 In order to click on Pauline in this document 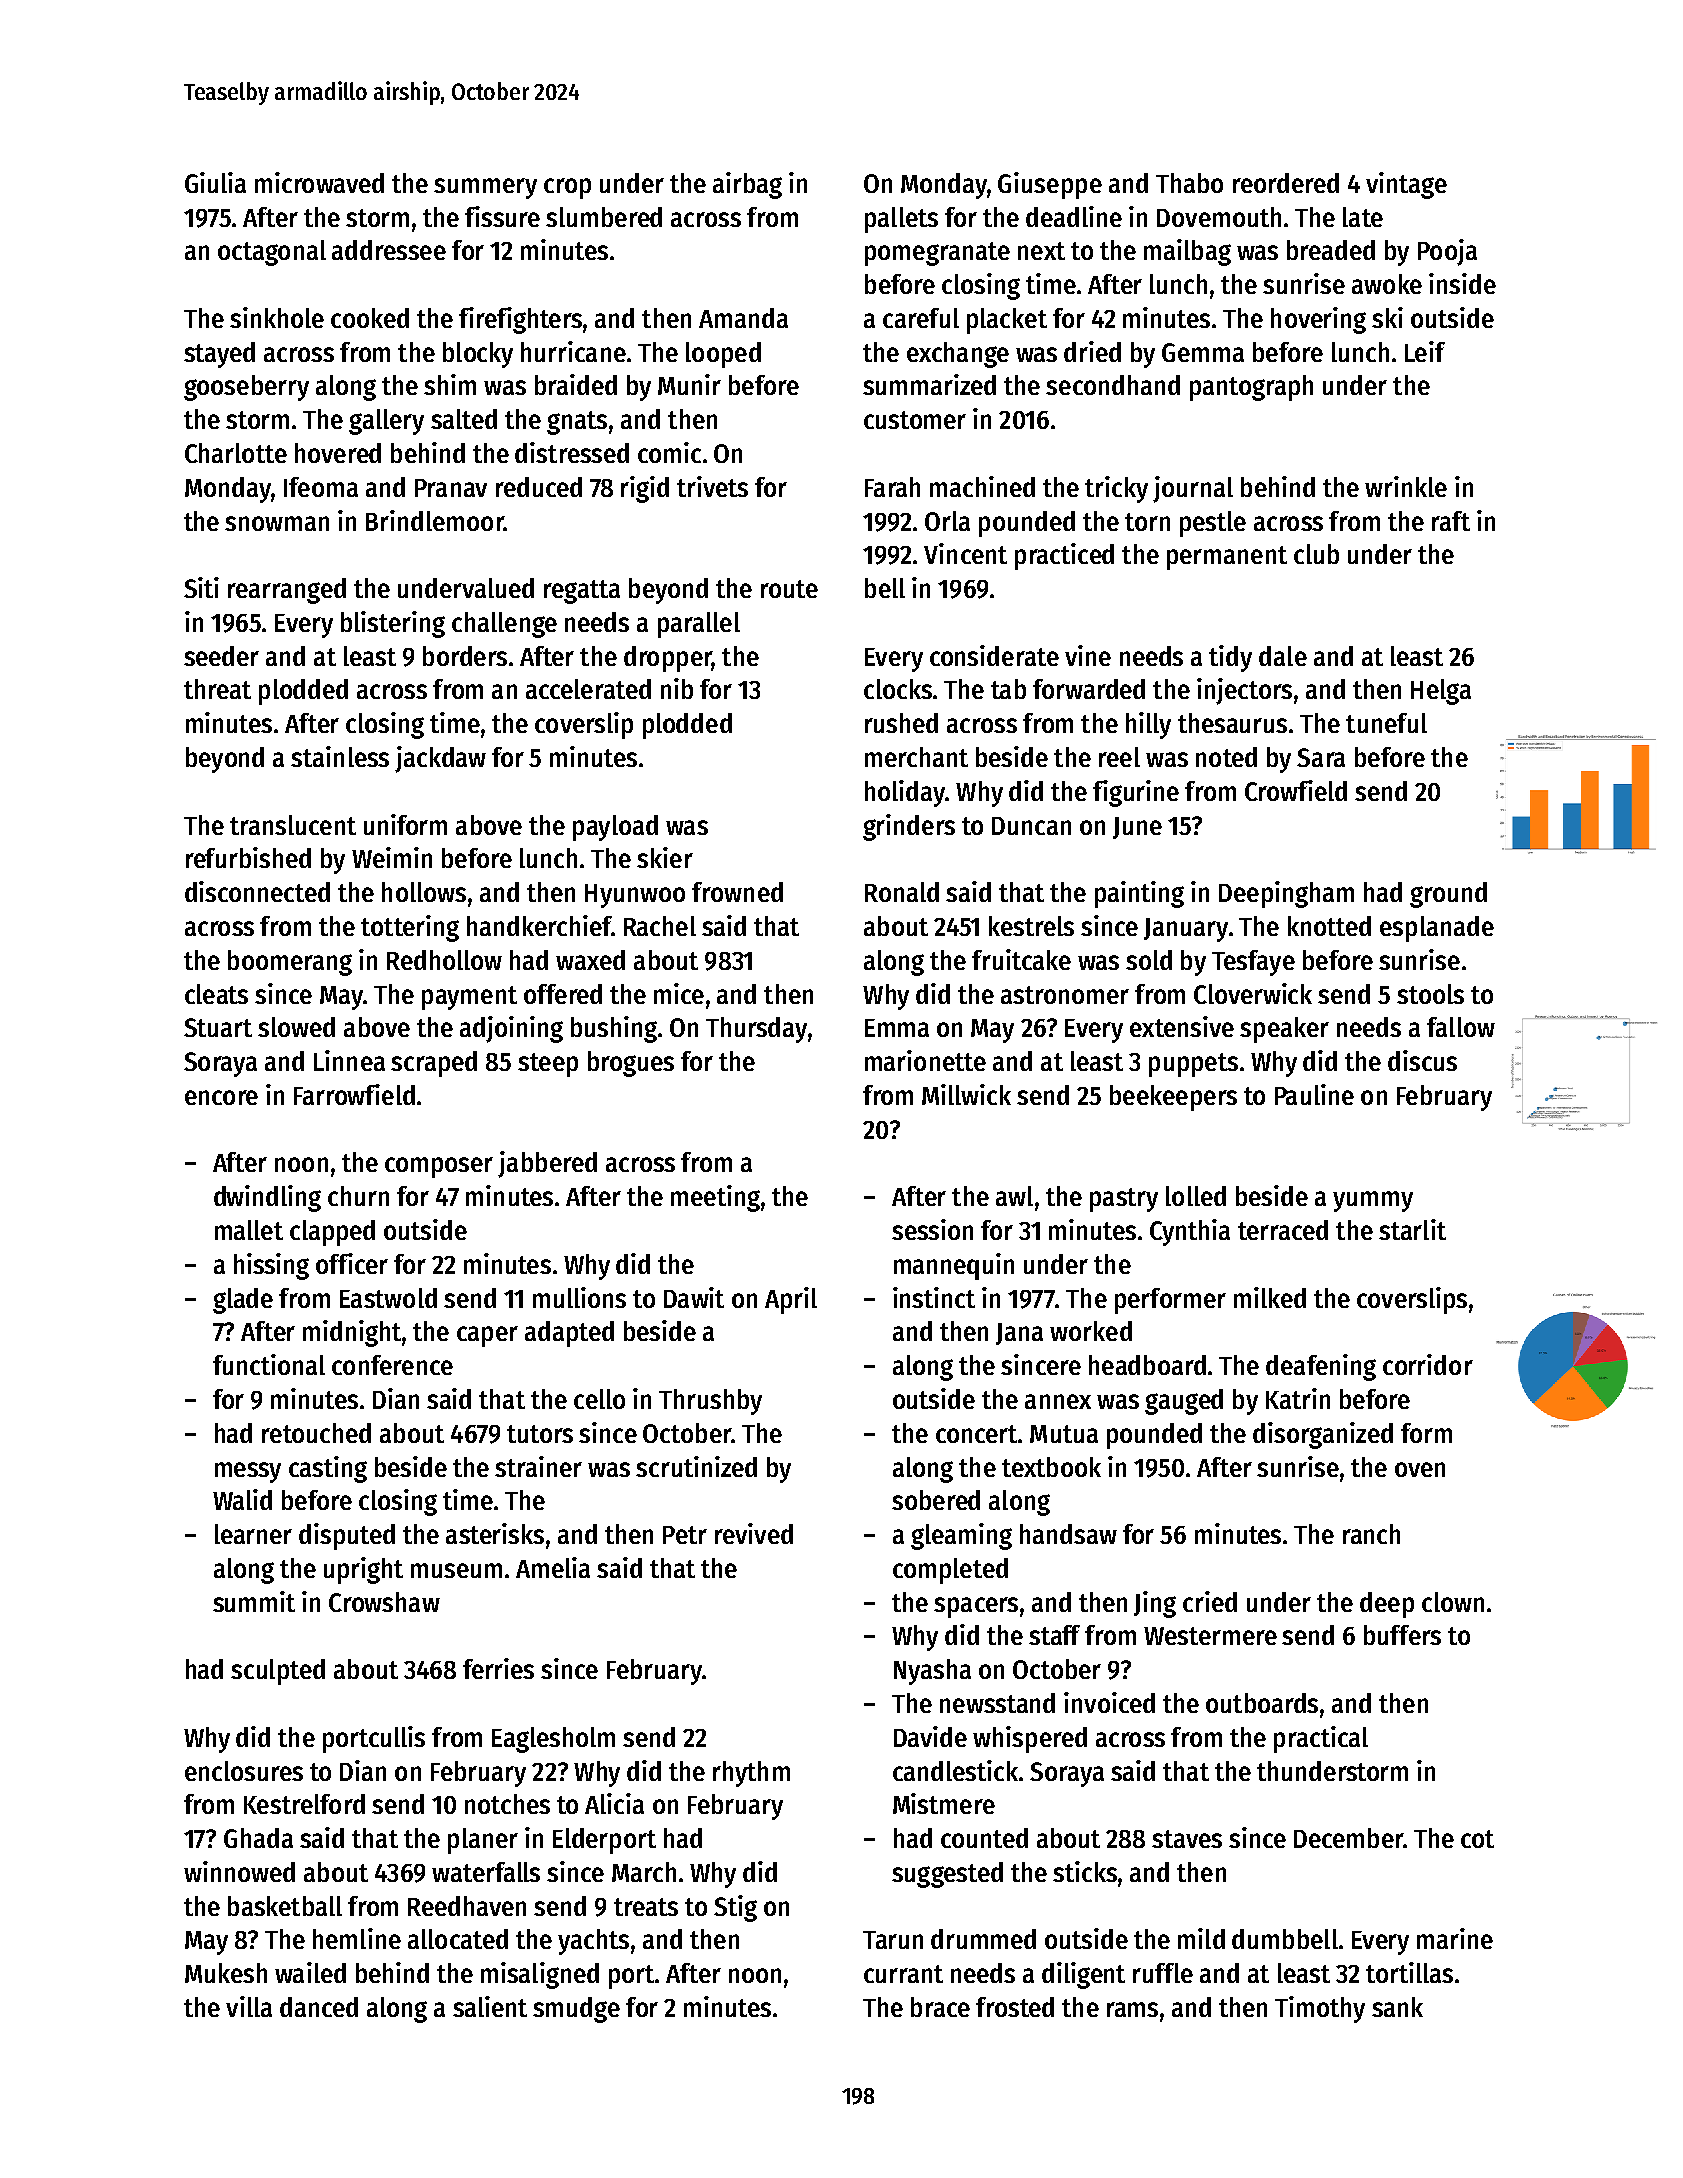, I will do `click(1314, 1094)`.
